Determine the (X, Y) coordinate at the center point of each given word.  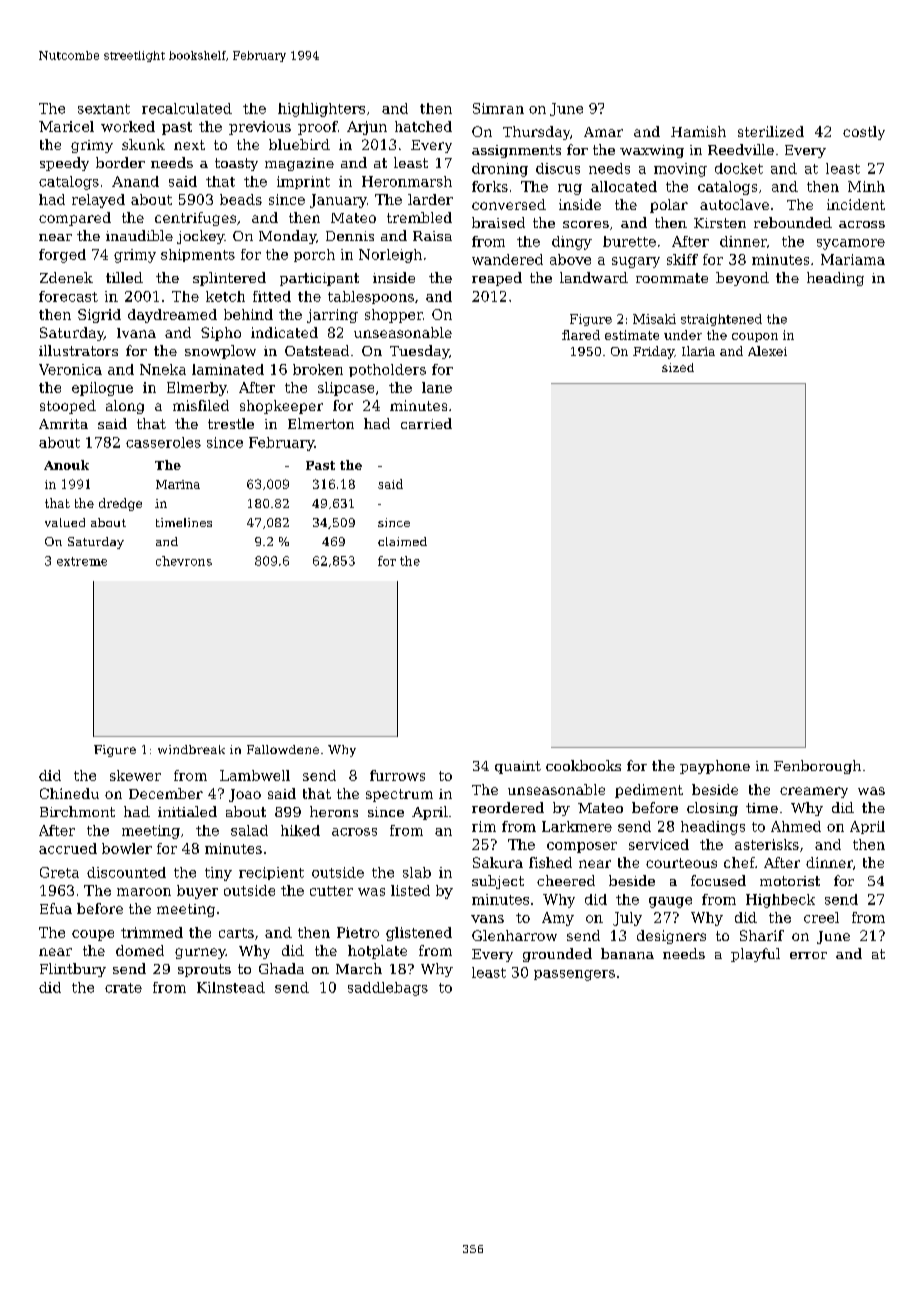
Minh (866, 186)
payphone (715, 767)
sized (678, 367)
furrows (397, 775)
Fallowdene (283, 749)
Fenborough (817, 767)
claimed (402, 541)
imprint (303, 182)
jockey (200, 237)
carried (426, 423)
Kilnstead (231, 987)
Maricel (66, 126)
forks (490, 186)
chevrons (184, 561)
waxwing (652, 151)
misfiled (201, 405)
